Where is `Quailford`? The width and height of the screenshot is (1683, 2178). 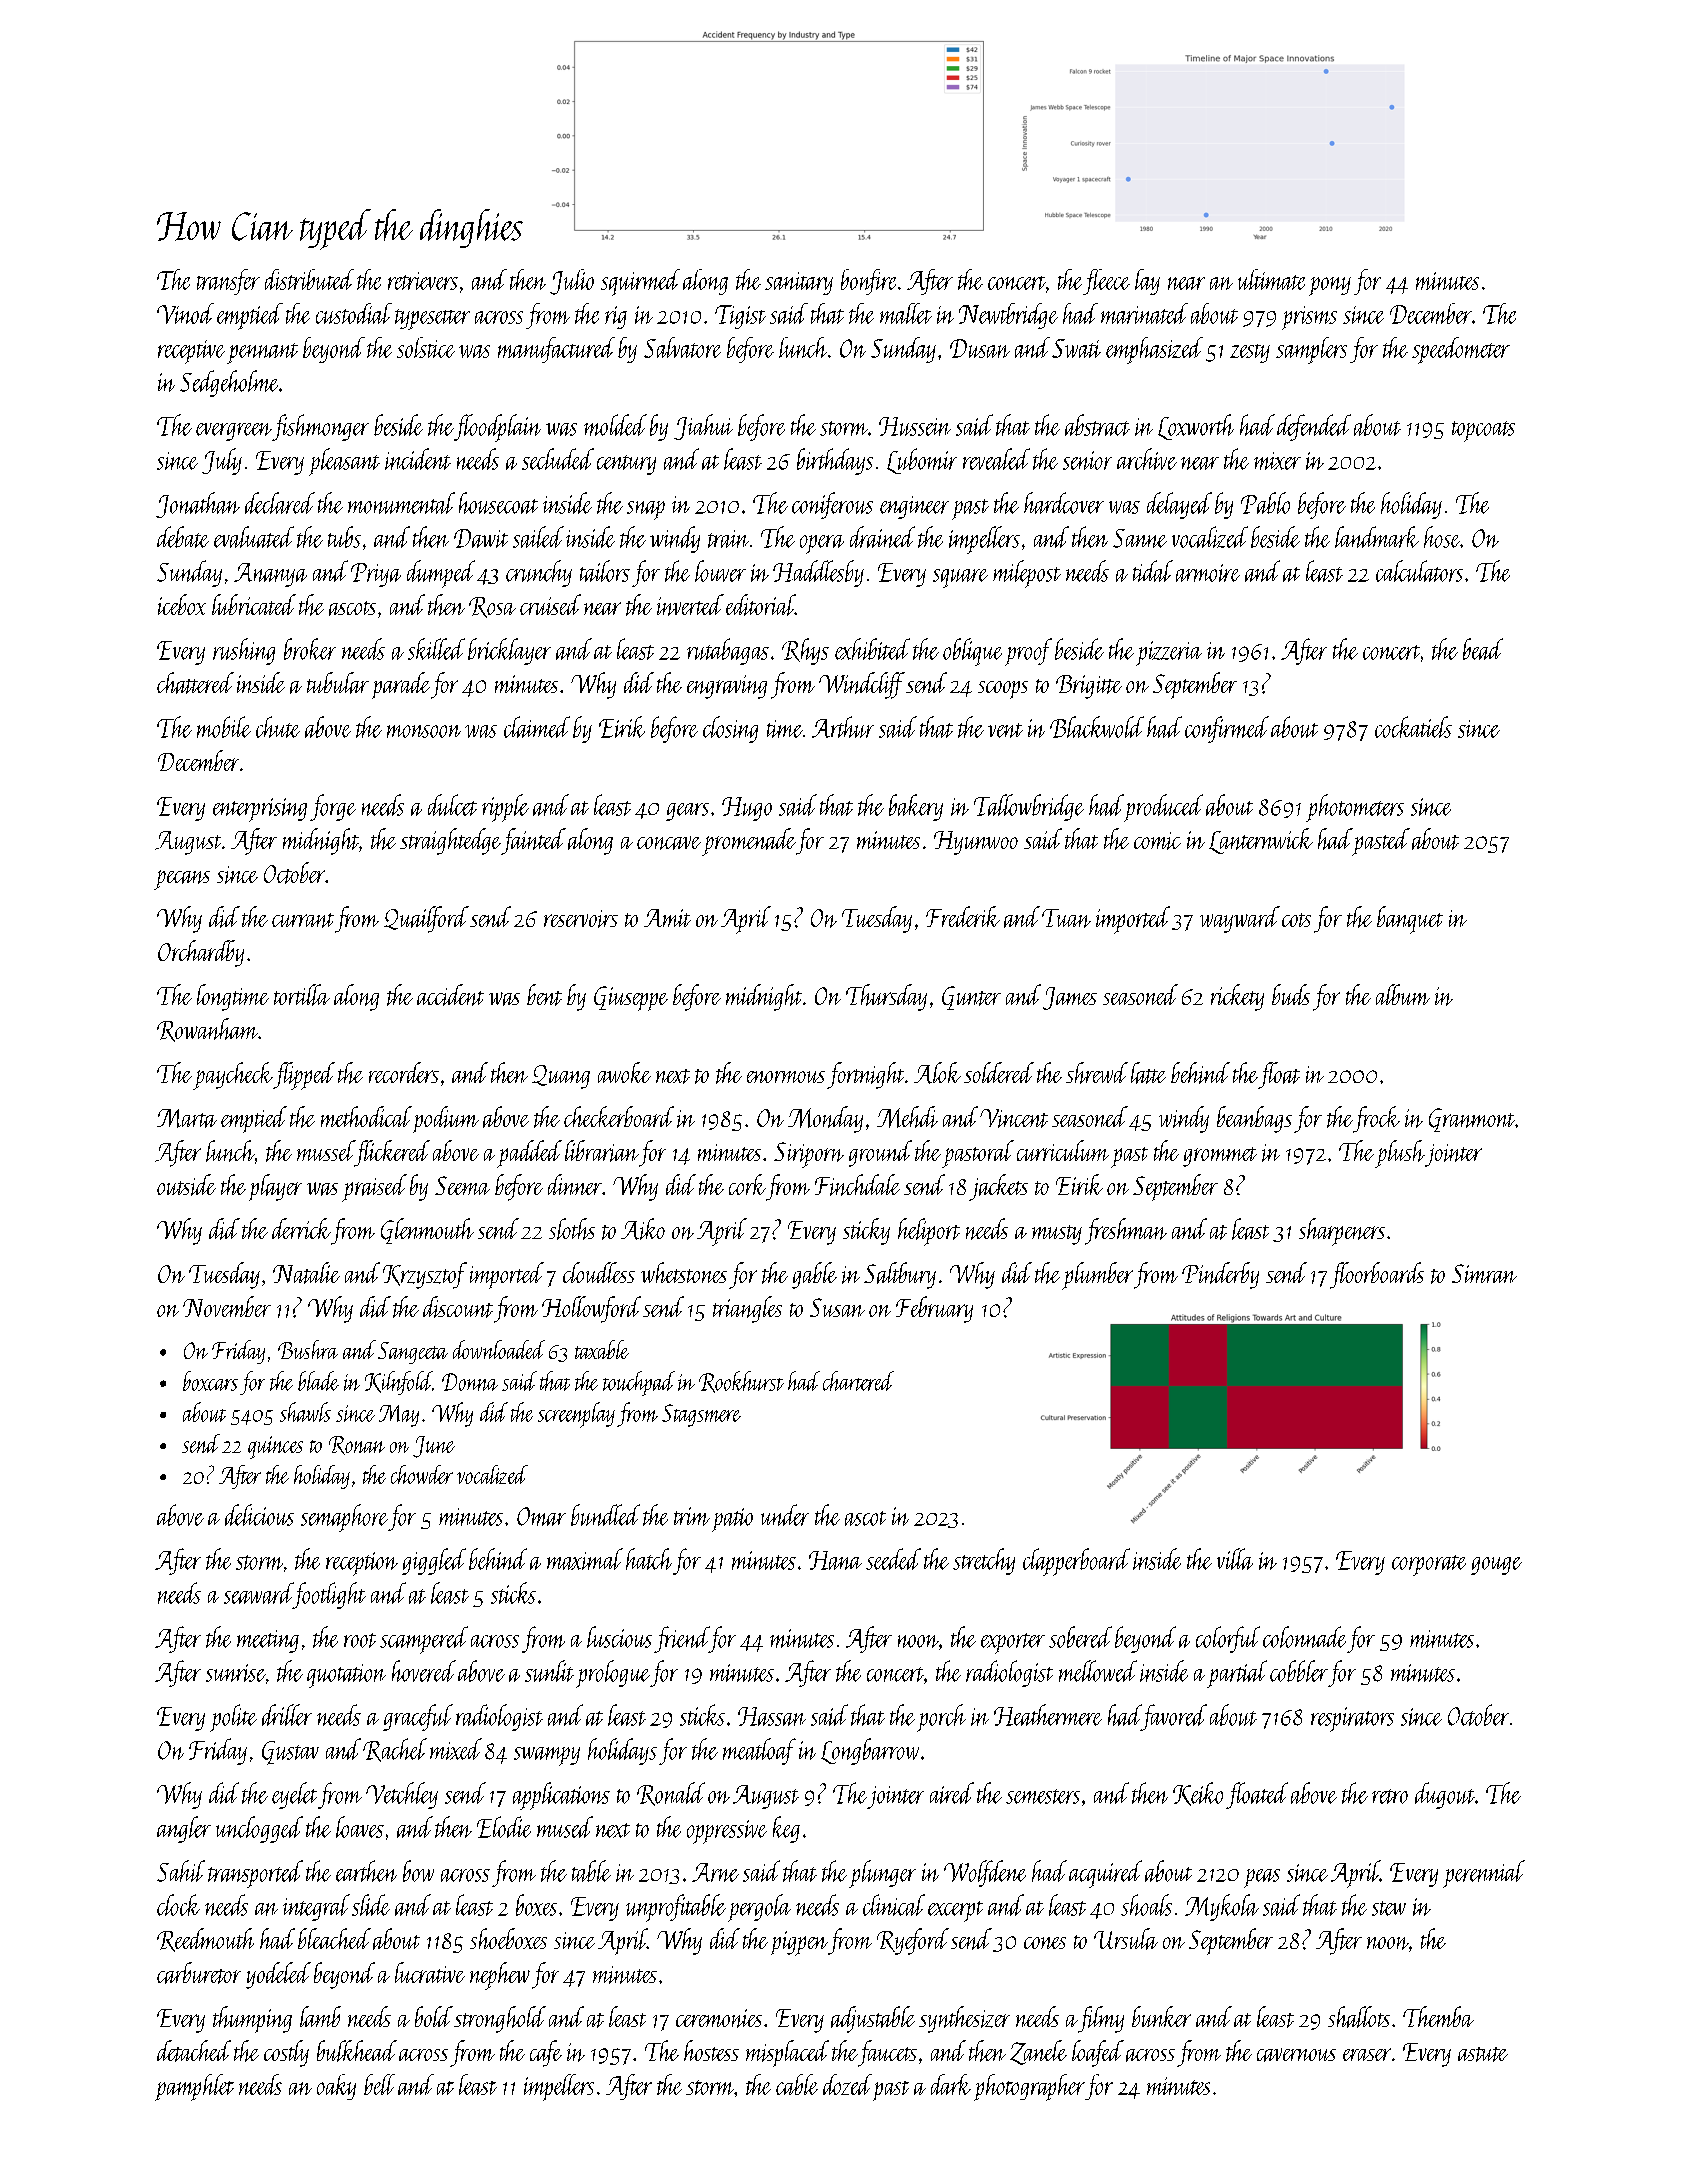
Quailford is located at coordinates (426, 919).
